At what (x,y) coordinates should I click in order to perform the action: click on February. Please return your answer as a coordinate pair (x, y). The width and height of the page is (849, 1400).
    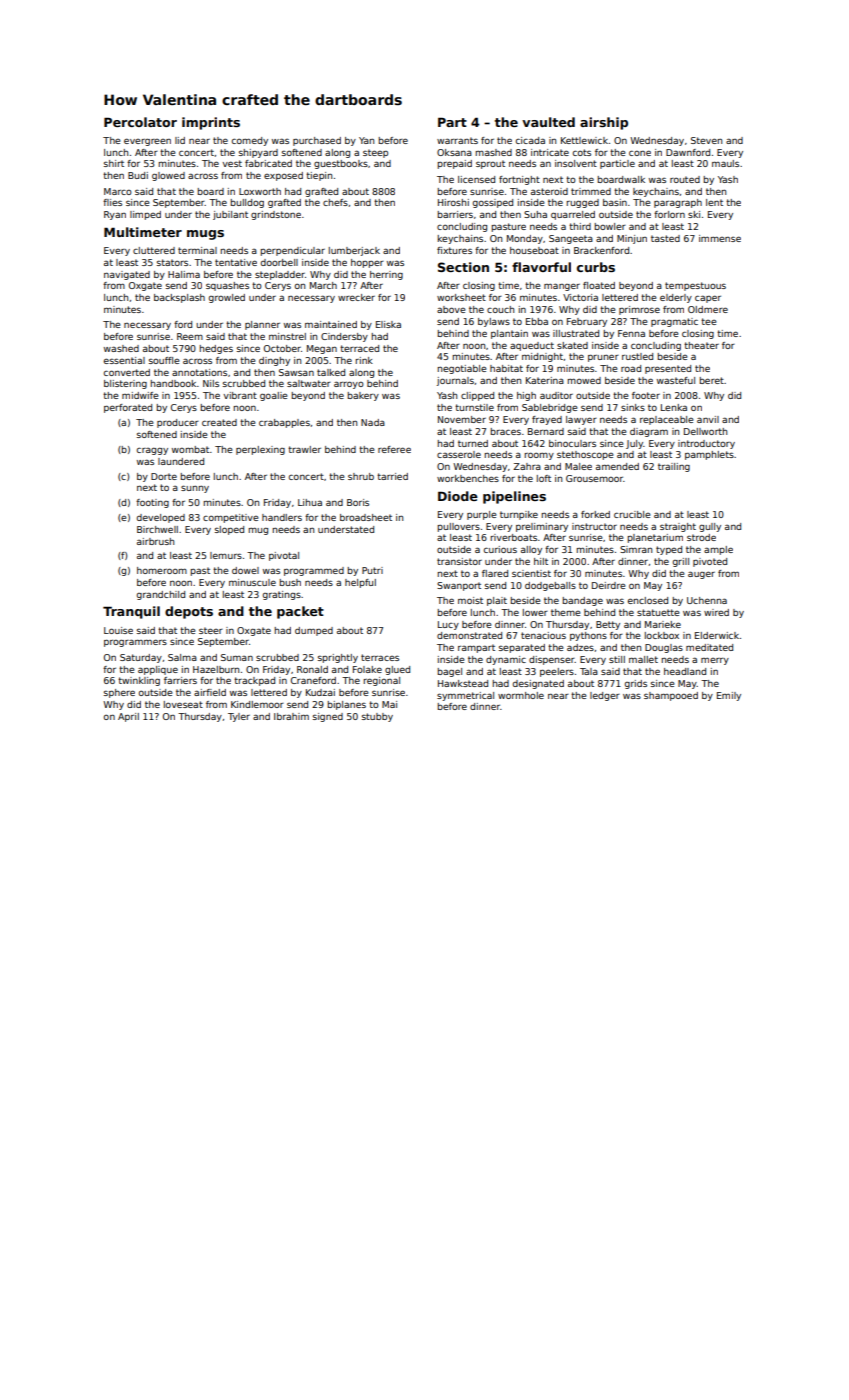
    Looking at the image, I should click on (587, 322).
